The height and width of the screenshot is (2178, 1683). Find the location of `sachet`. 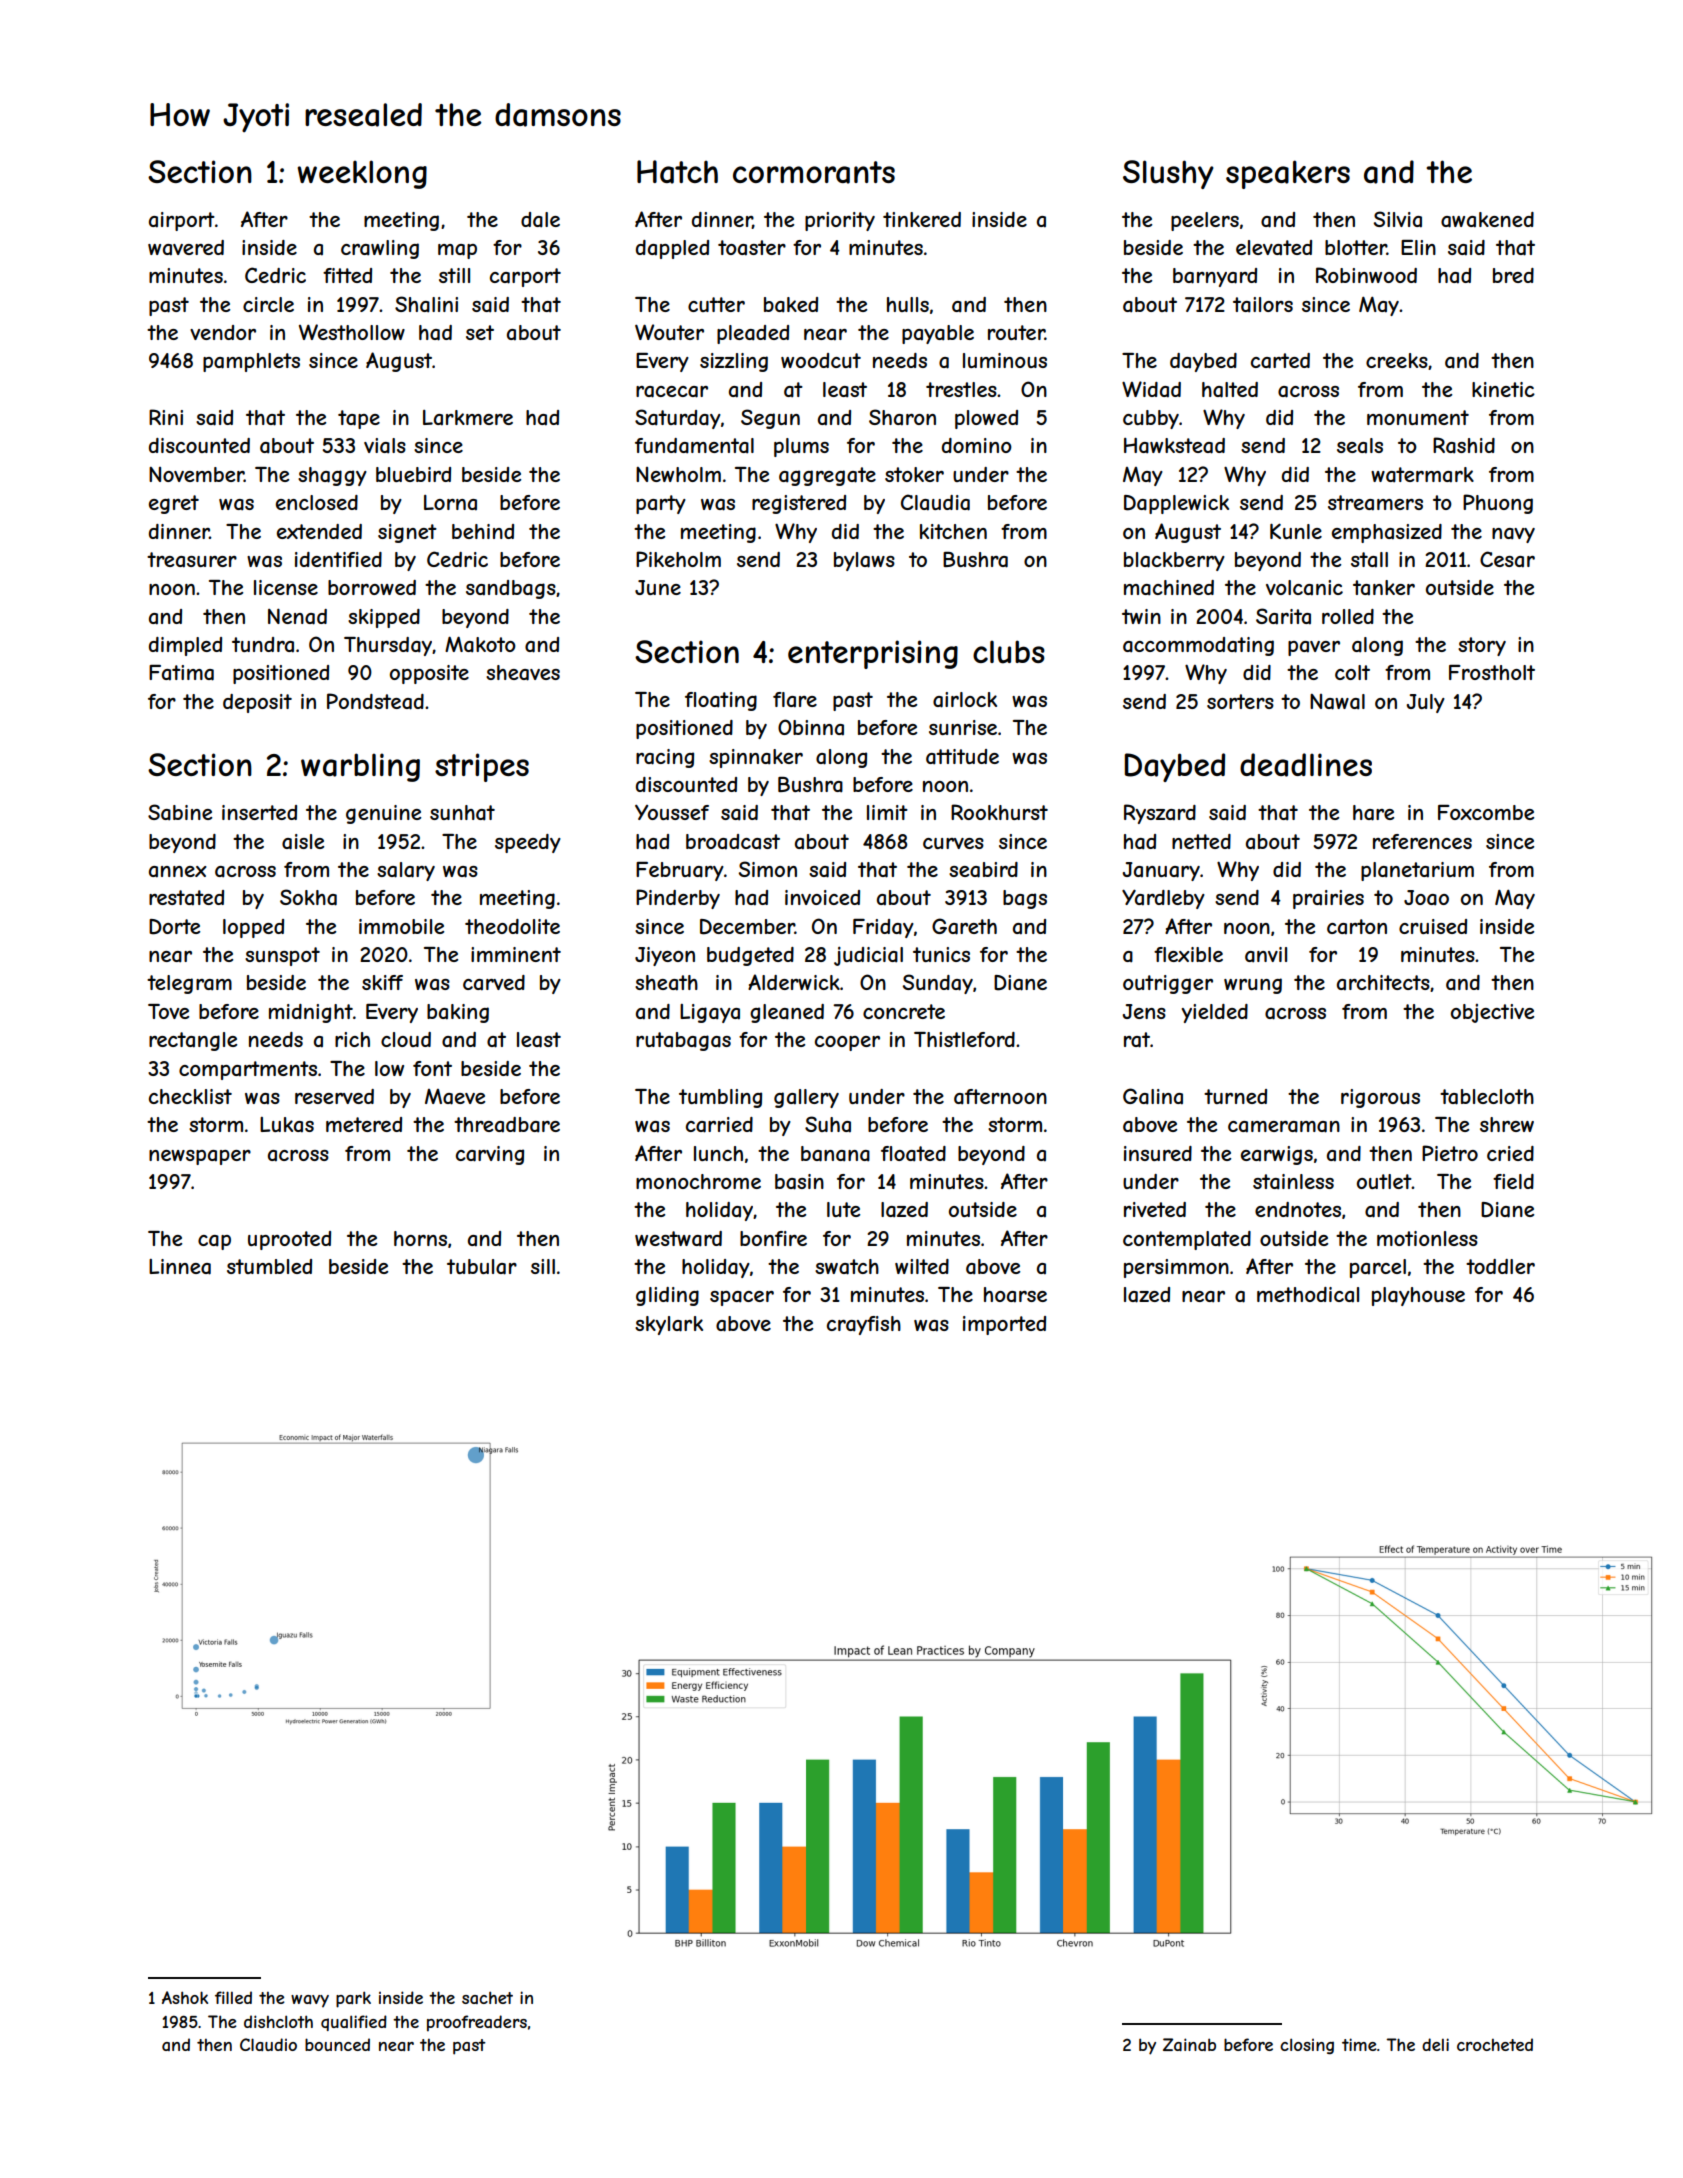

sachet is located at coordinates (487, 1997).
